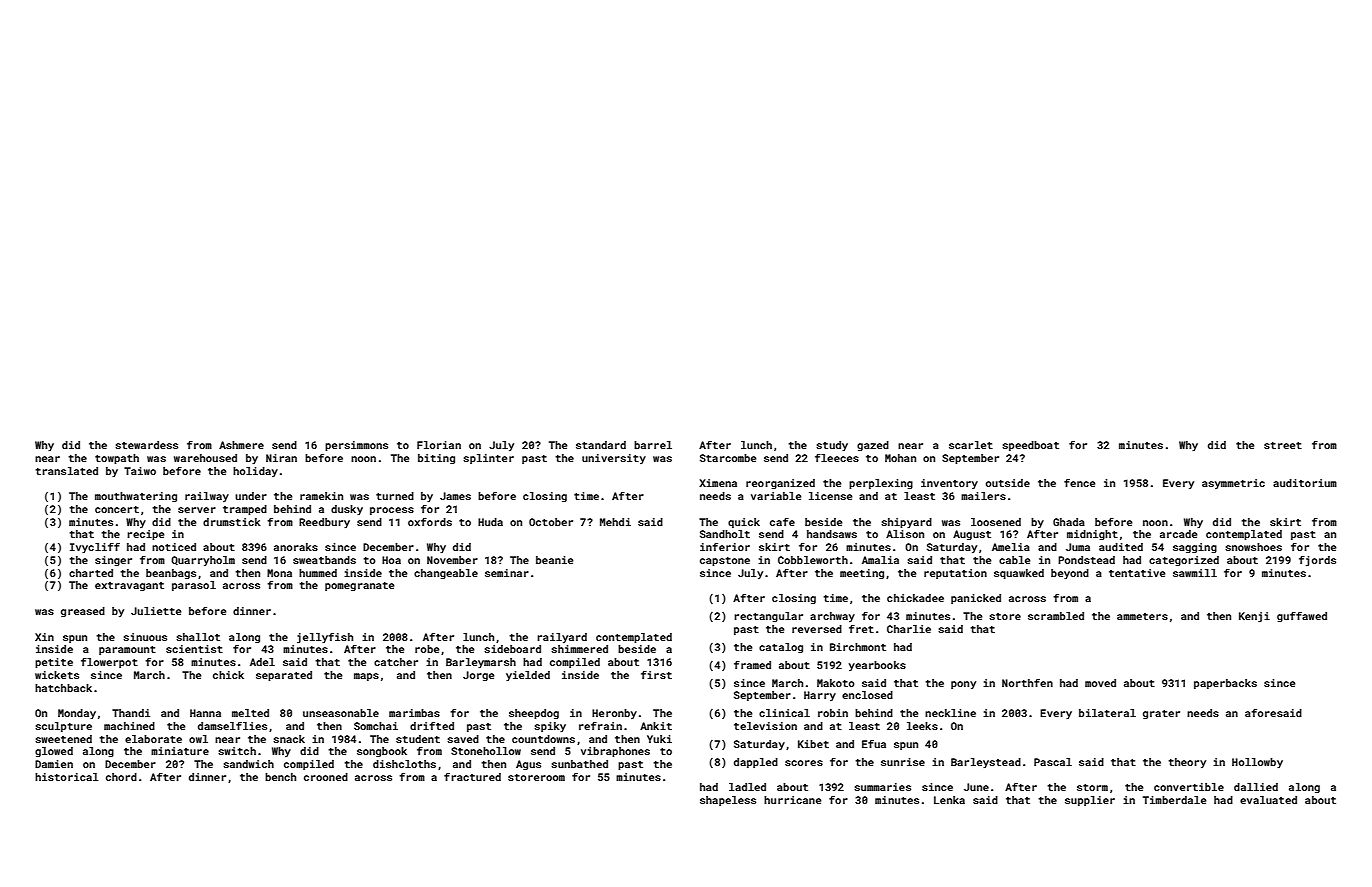  What do you see at coordinates (325, 638) in the screenshot?
I see `jellyfish` at bounding box center [325, 638].
